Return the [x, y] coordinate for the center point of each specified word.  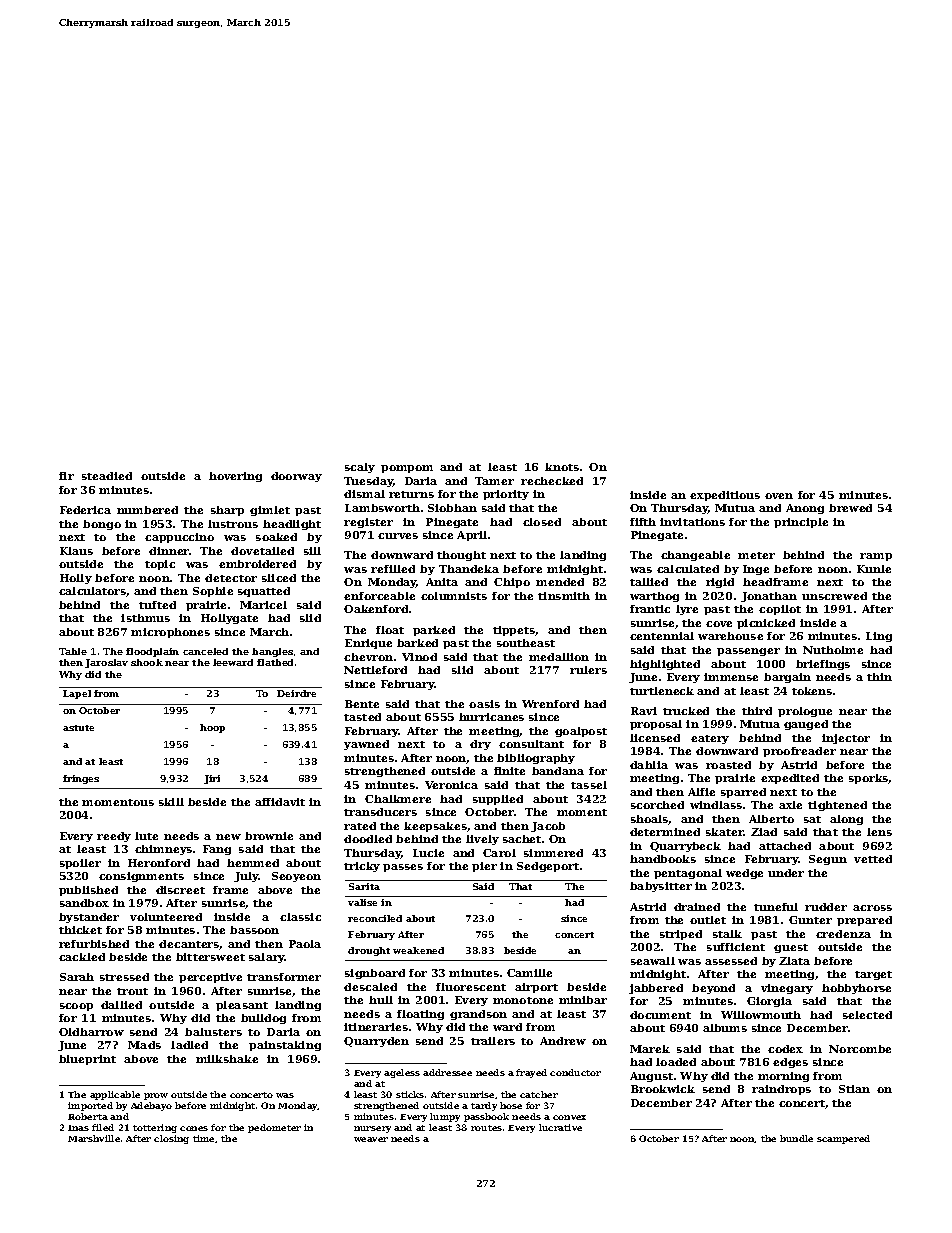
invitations [692, 522]
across [872, 908]
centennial [662, 636]
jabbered [656, 989]
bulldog [263, 1019]
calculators [93, 592]
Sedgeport [548, 867]
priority [506, 495]
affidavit [280, 802]
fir [66, 476]
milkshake [227, 1059]
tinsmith [564, 596]
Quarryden [376, 1042]
